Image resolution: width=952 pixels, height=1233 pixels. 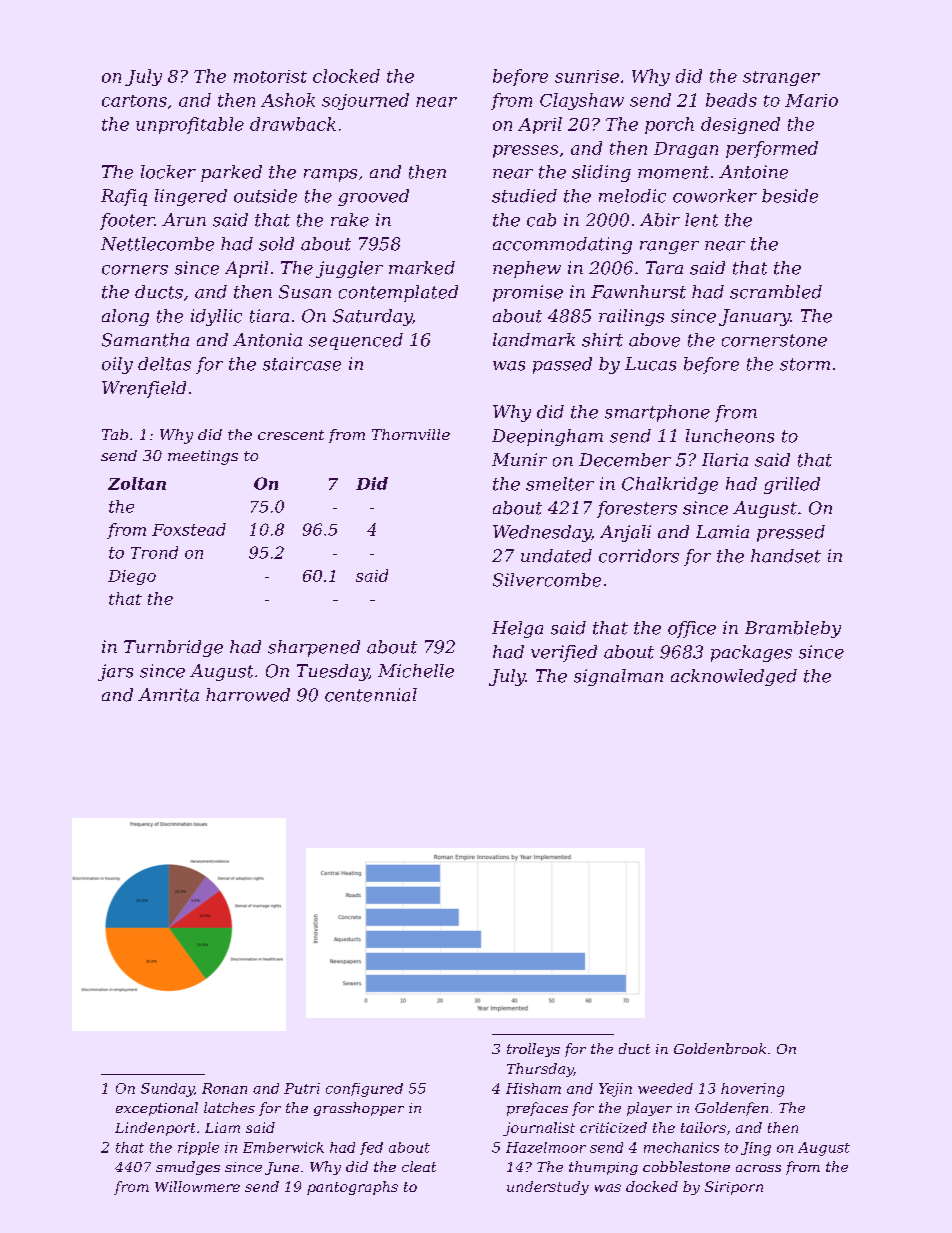 I want to click on Thornville, so click(x=411, y=434).
